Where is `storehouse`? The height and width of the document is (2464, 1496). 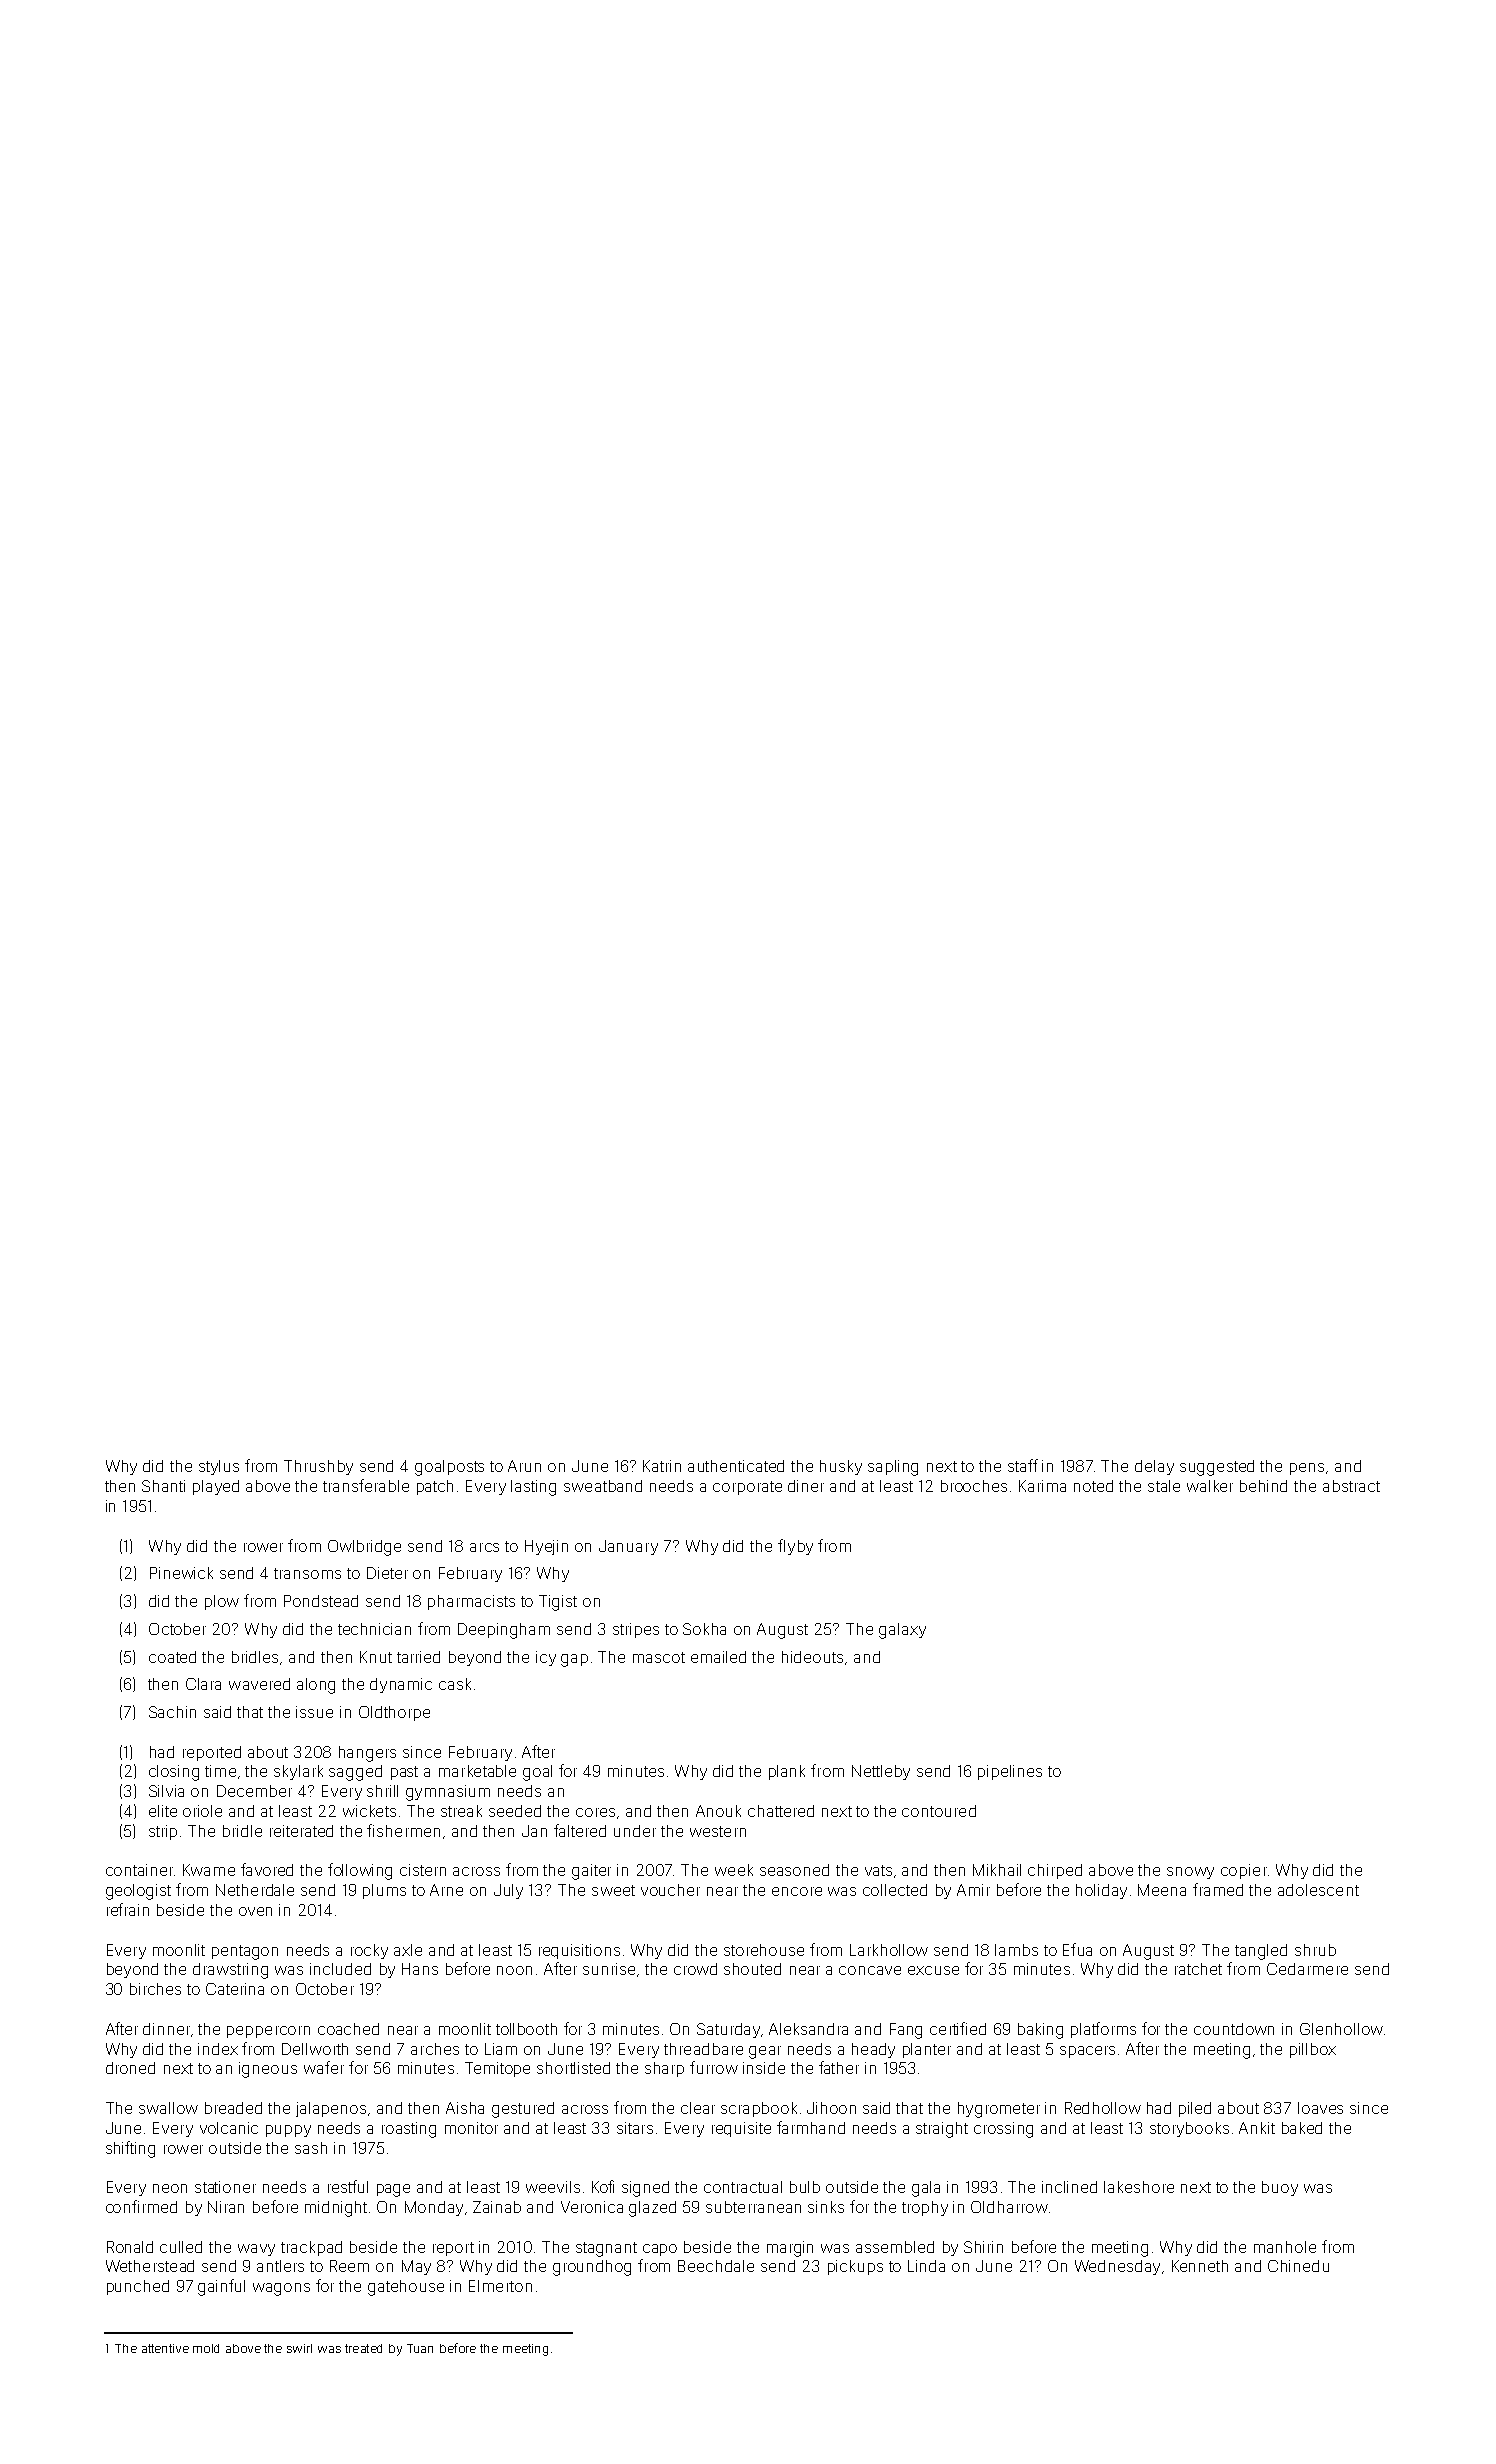 storehouse is located at coordinates (764, 1950).
